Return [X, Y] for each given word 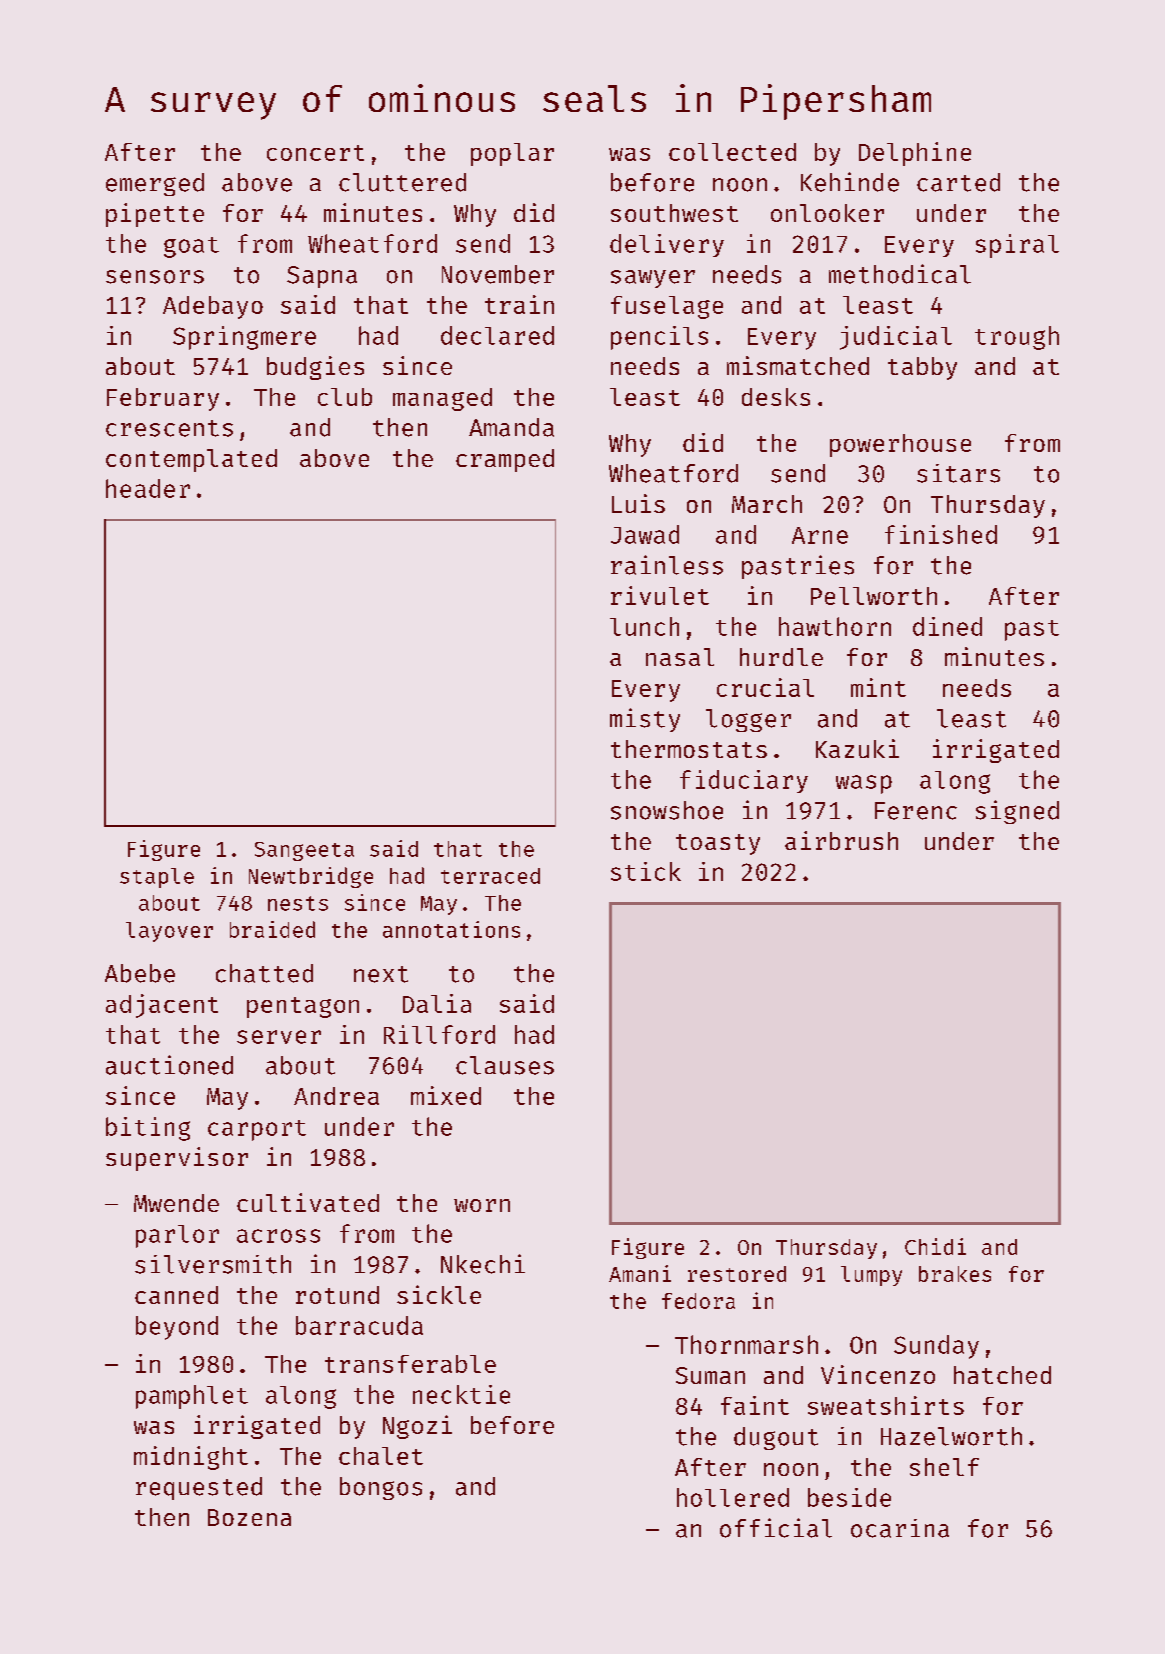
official [776, 1528]
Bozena [249, 1517]
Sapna [322, 277]
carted [958, 182]
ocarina [900, 1528]
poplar [512, 154]
